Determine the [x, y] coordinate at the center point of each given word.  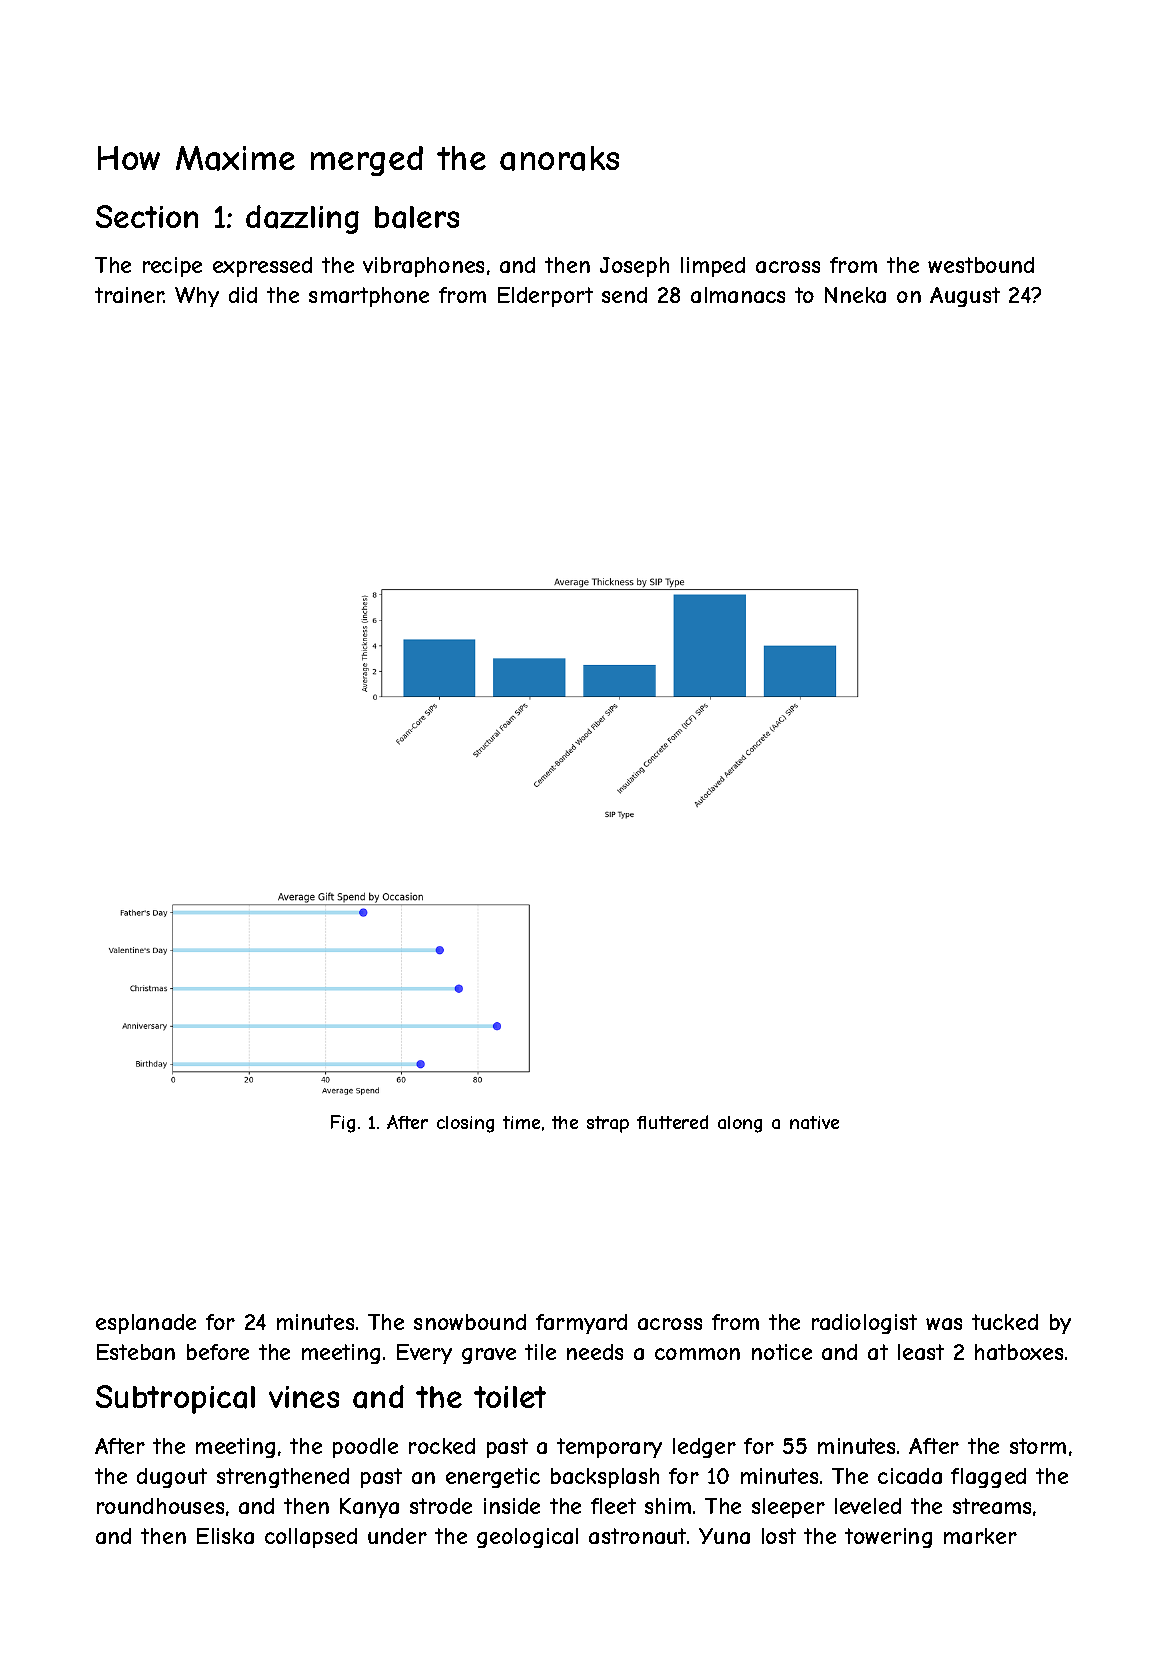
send [624, 295]
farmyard [581, 1324]
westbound [981, 265]
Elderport [545, 297]
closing [465, 1124]
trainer [129, 295]
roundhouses [160, 1506]
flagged [988, 1478]
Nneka [855, 295]
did [243, 295]
